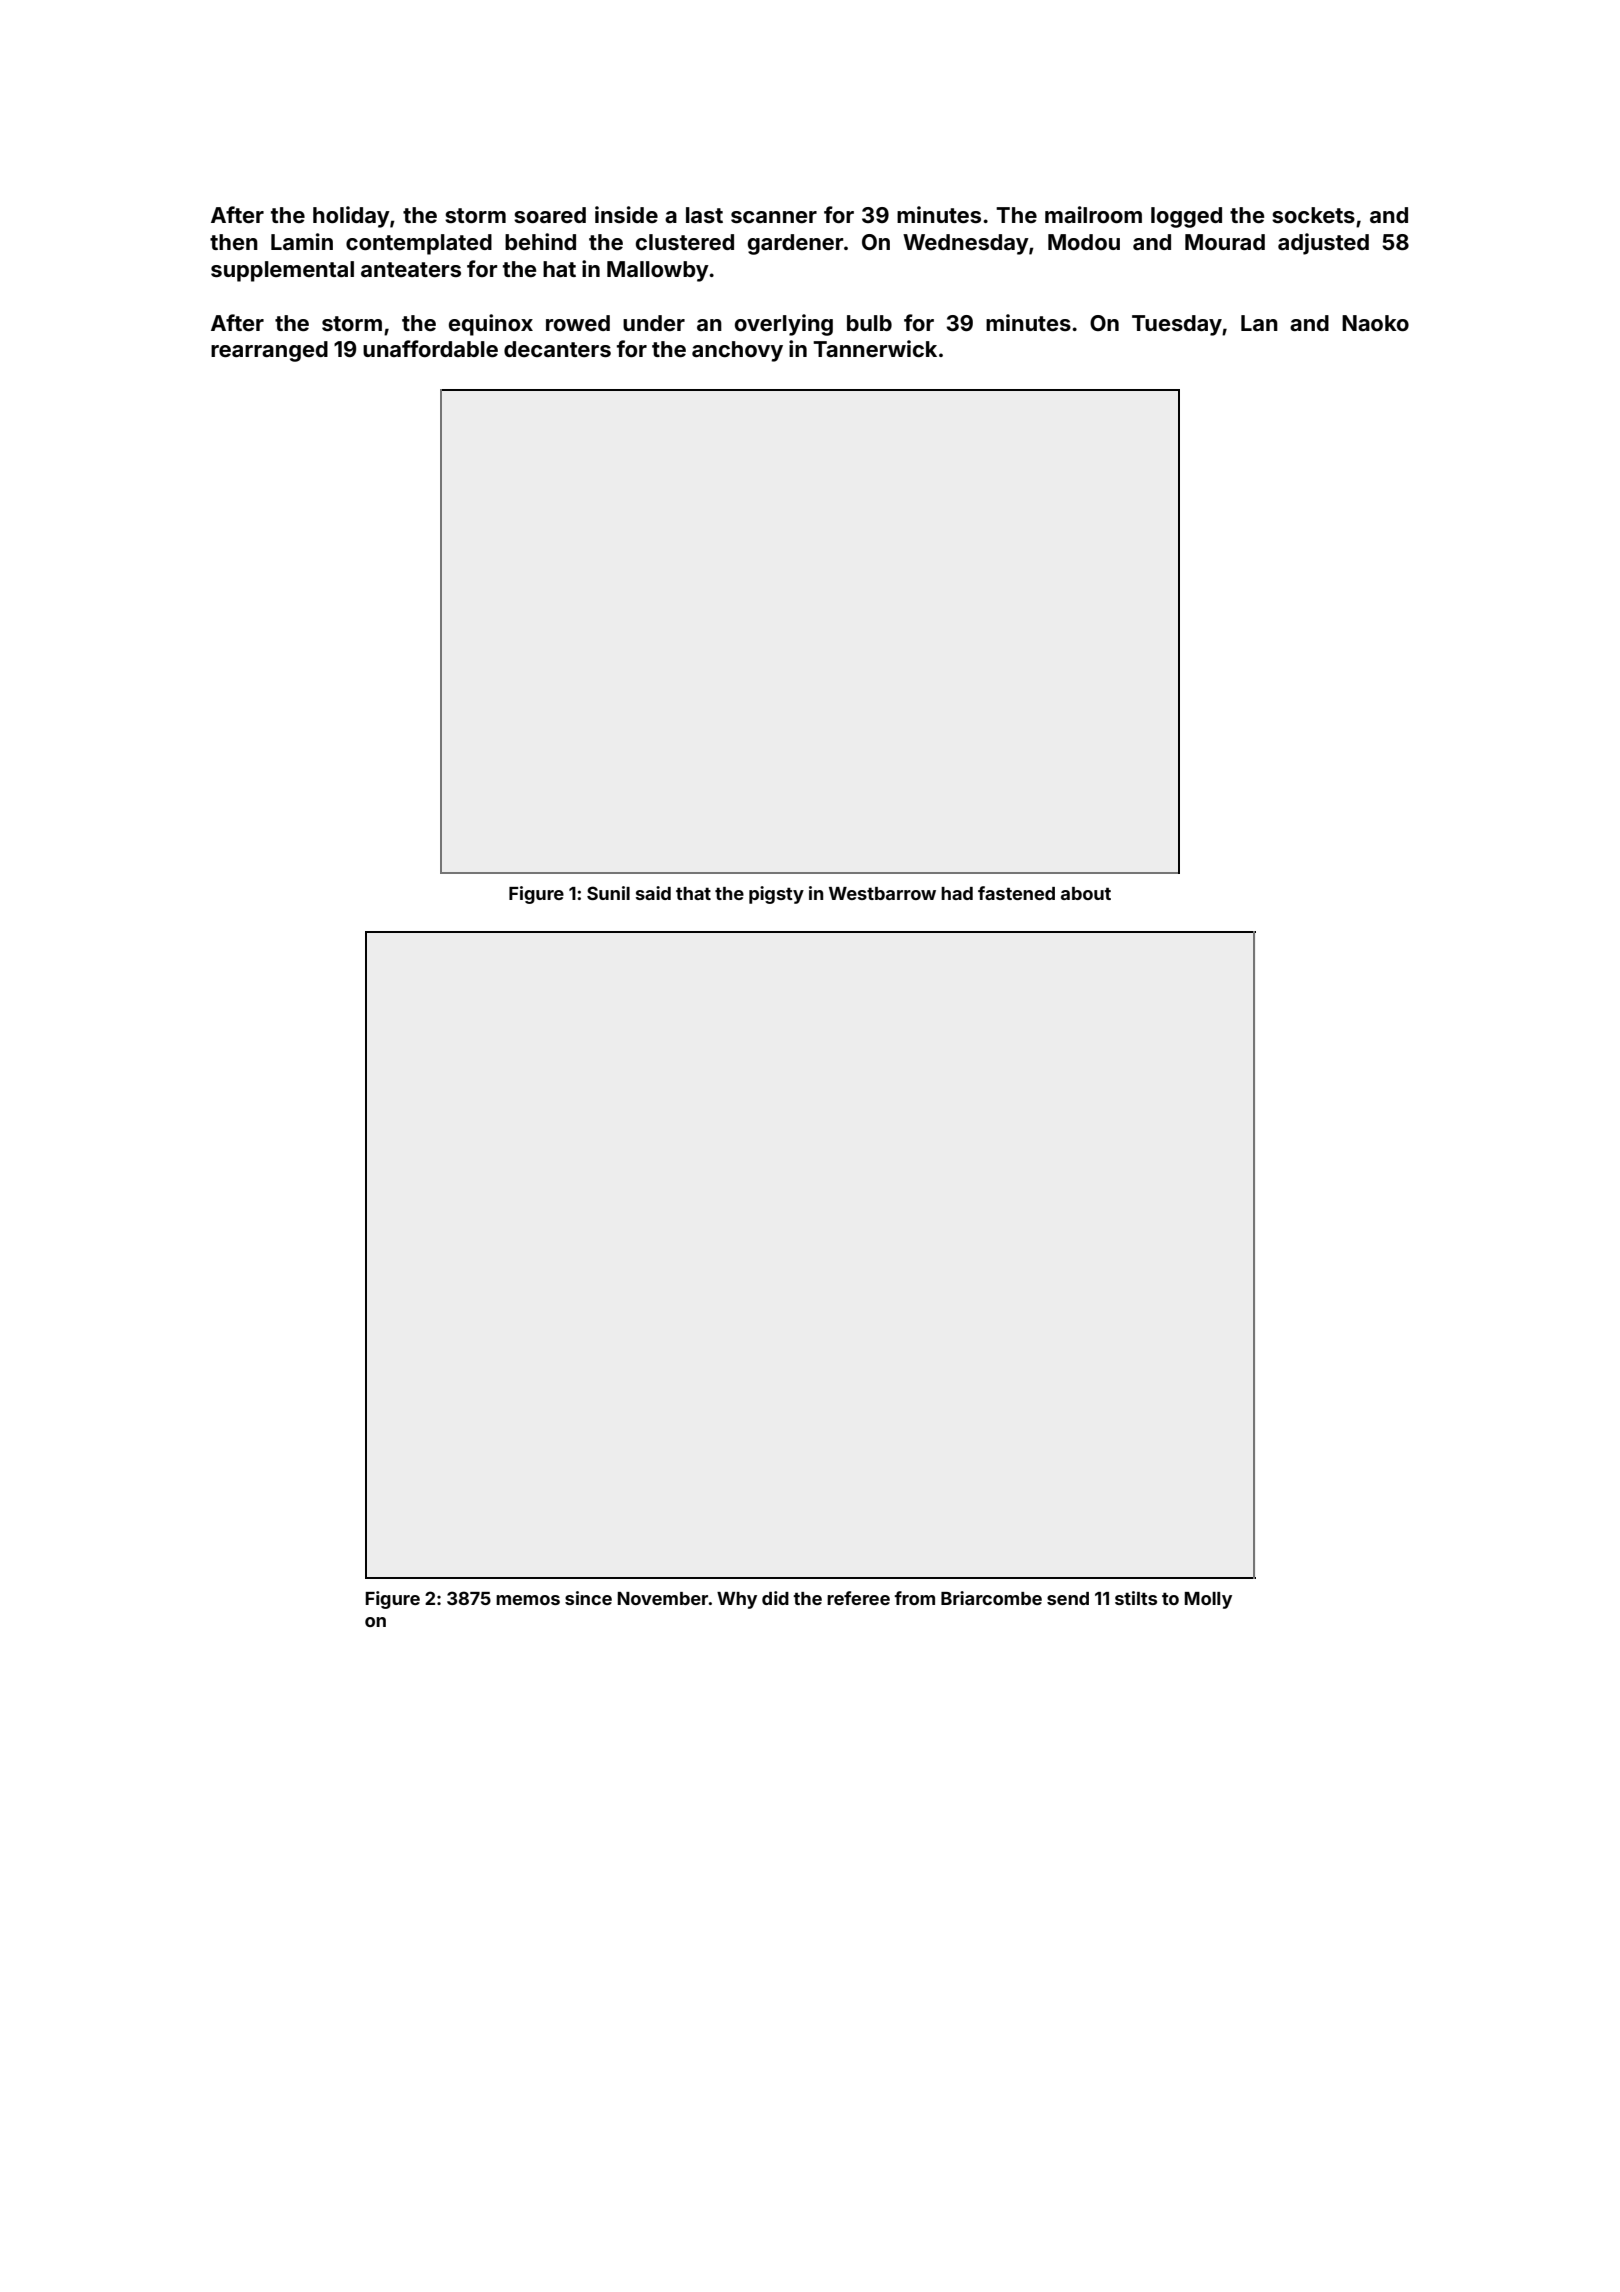 The image size is (1620, 2292). What do you see at coordinates (528, 1600) in the screenshot?
I see `memos` at bounding box center [528, 1600].
